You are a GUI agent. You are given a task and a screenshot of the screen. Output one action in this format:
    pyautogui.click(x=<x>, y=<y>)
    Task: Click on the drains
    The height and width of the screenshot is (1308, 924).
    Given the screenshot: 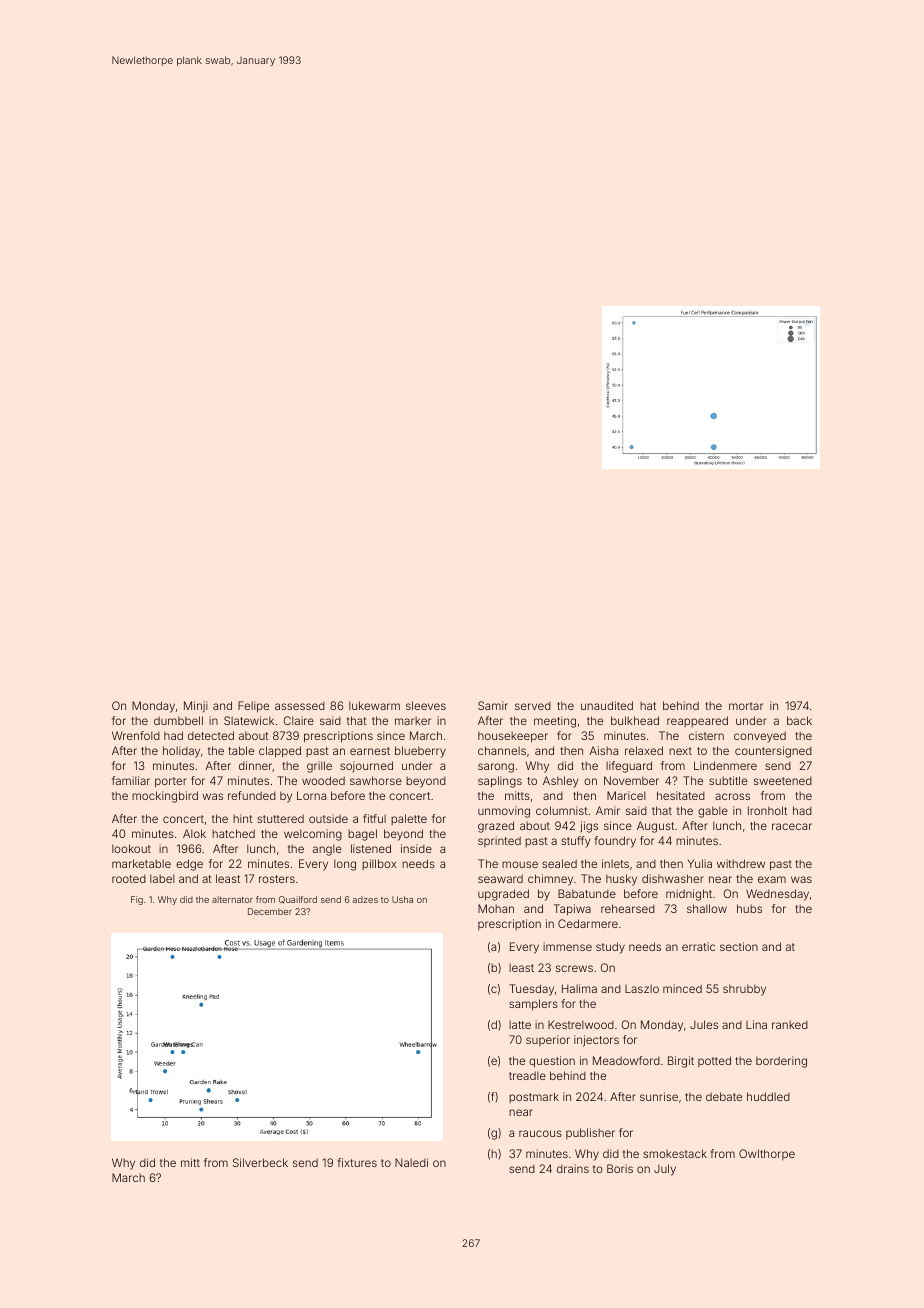 What is the action you would take?
    pyautogui.click(x=573, y=1168)
